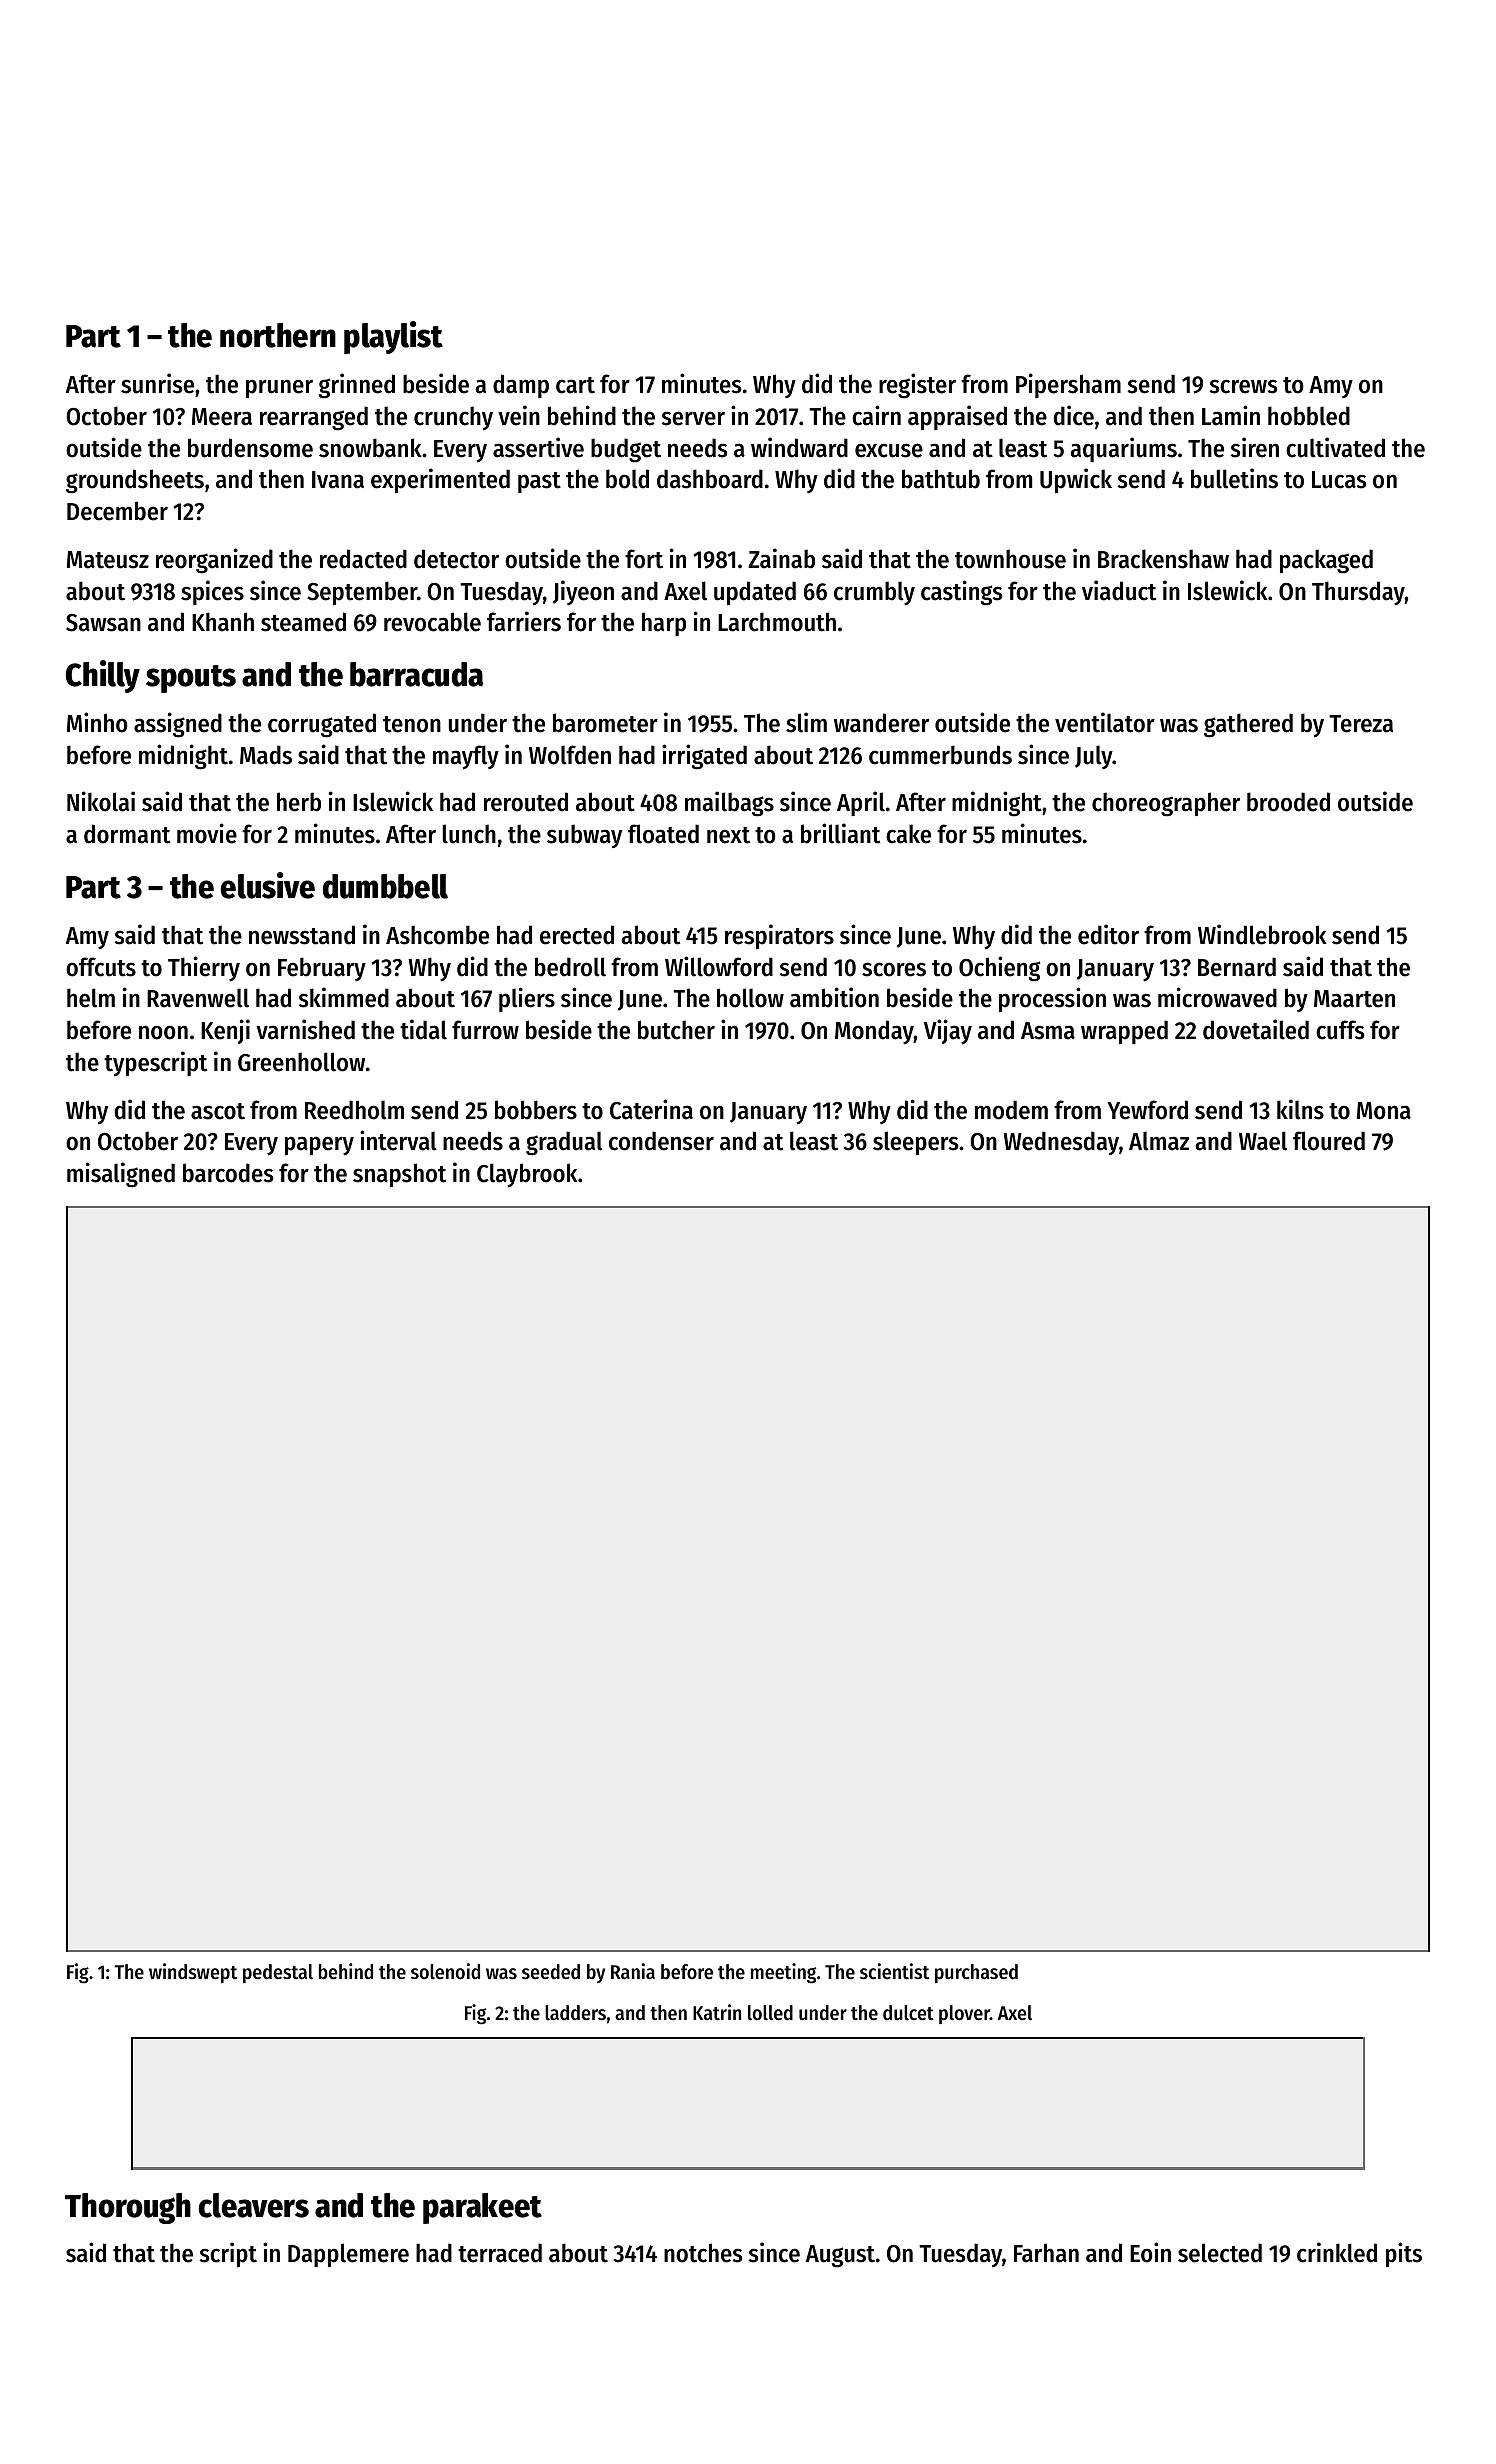 The height and width of the page is (2464, 1496). What do you see at coordinates (157, 383) in the page?
I see `sunrise` at bounding box center [157, 383].
